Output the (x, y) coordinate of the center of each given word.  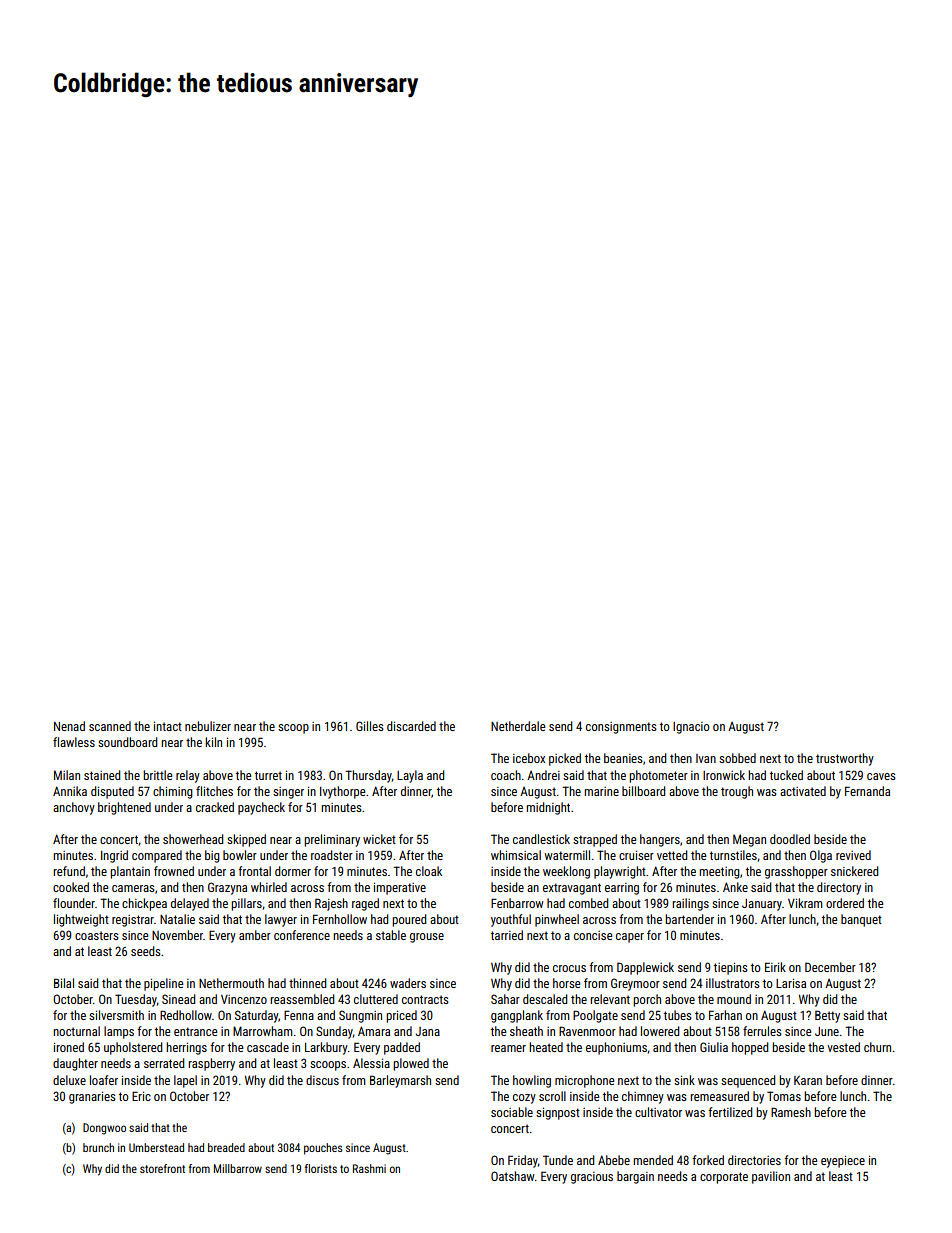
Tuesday (136, 1000)
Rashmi (369, 1168)
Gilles (370, 726)
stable (391, 935)
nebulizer (208, 726)
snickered (854, 871)
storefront (162, 1168)
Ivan (706, 758)
